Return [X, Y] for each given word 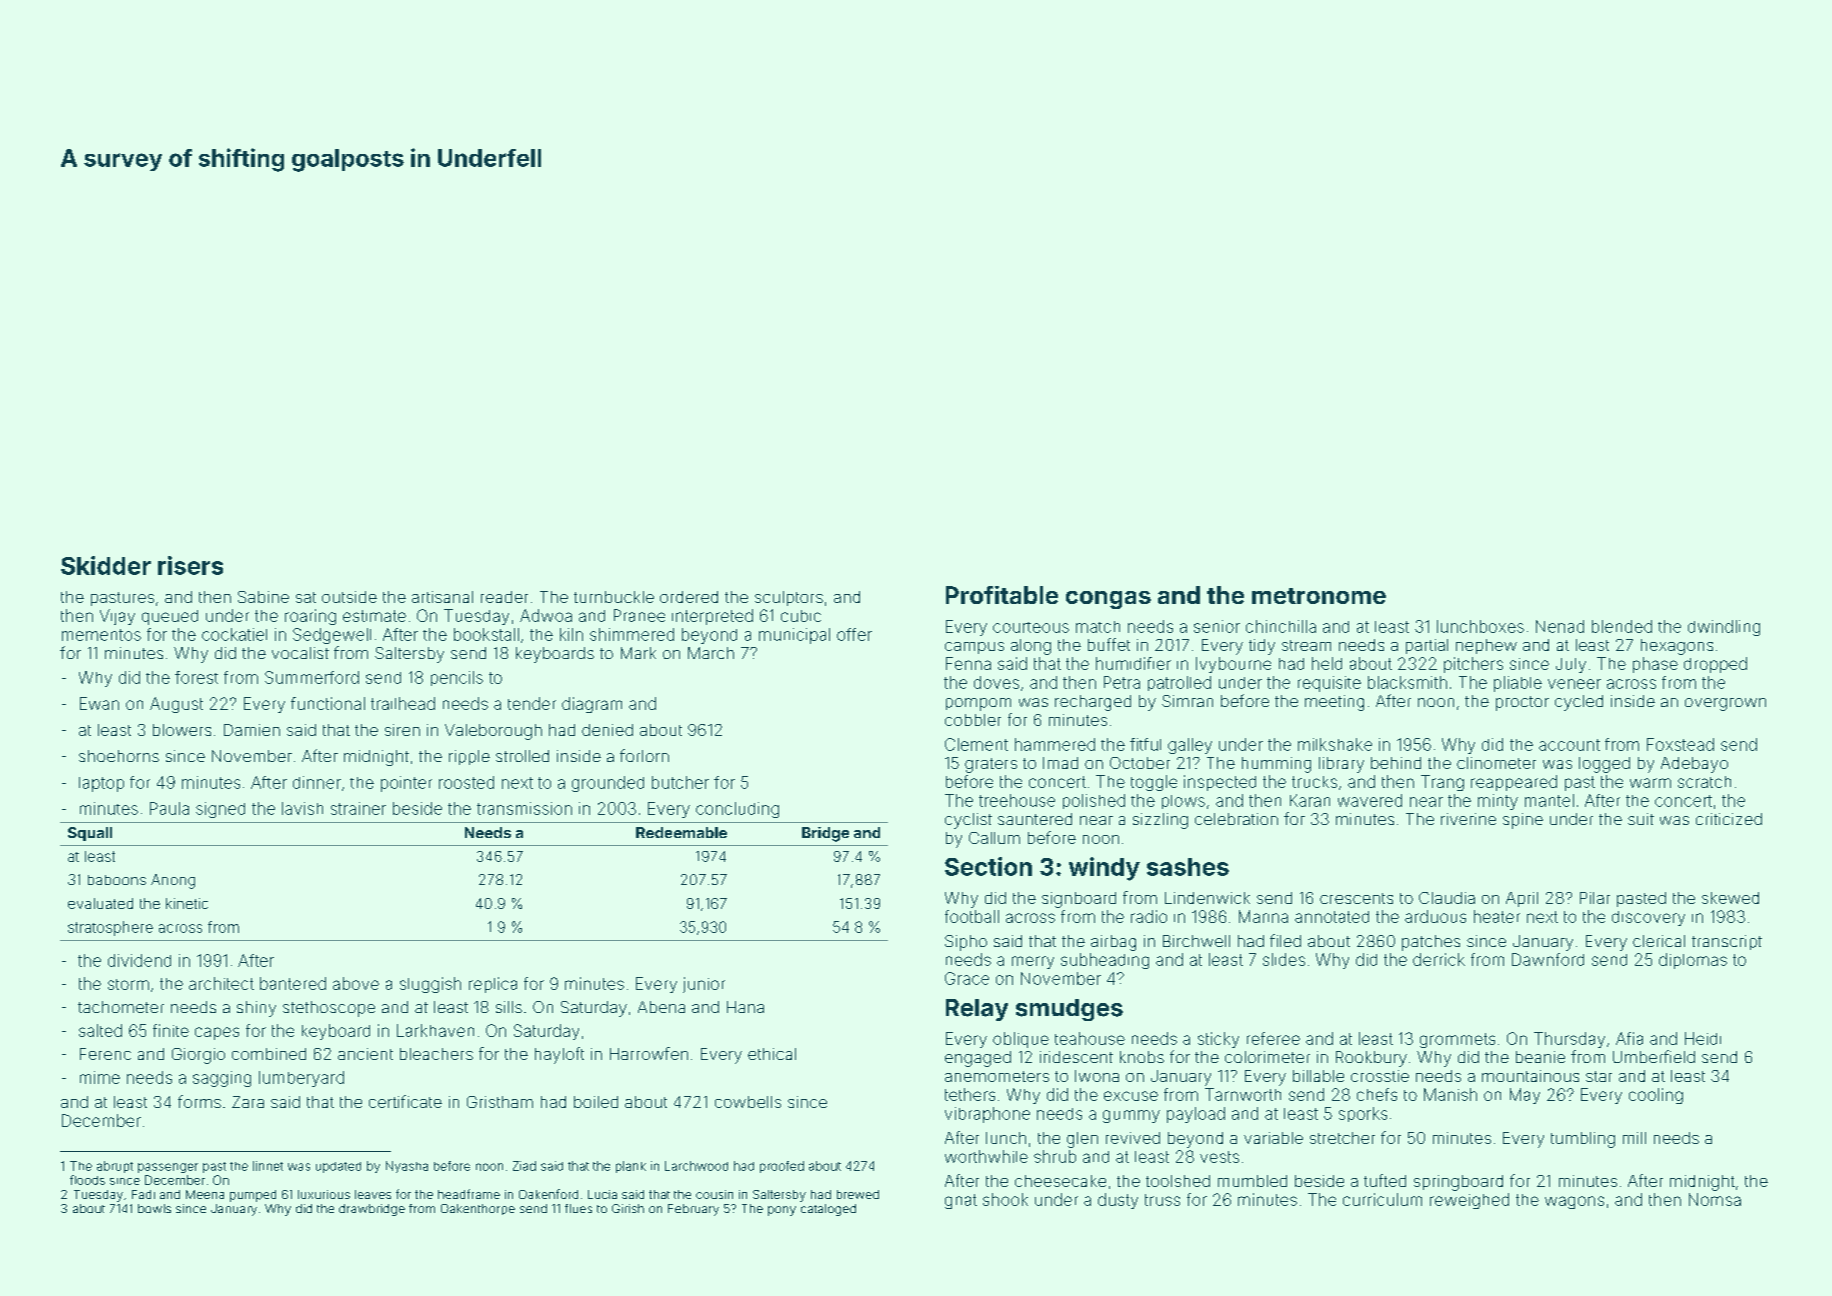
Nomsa [1715, 1199]
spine [1523, 821]
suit [1641, 819]
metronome [1319, 596]
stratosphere [110, 928]
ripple [469, 757]
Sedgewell [332, 636]
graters [991, 765]
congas [1108, 600]
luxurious [324, 1194]
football [972, 916]
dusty [1118, 1201]
